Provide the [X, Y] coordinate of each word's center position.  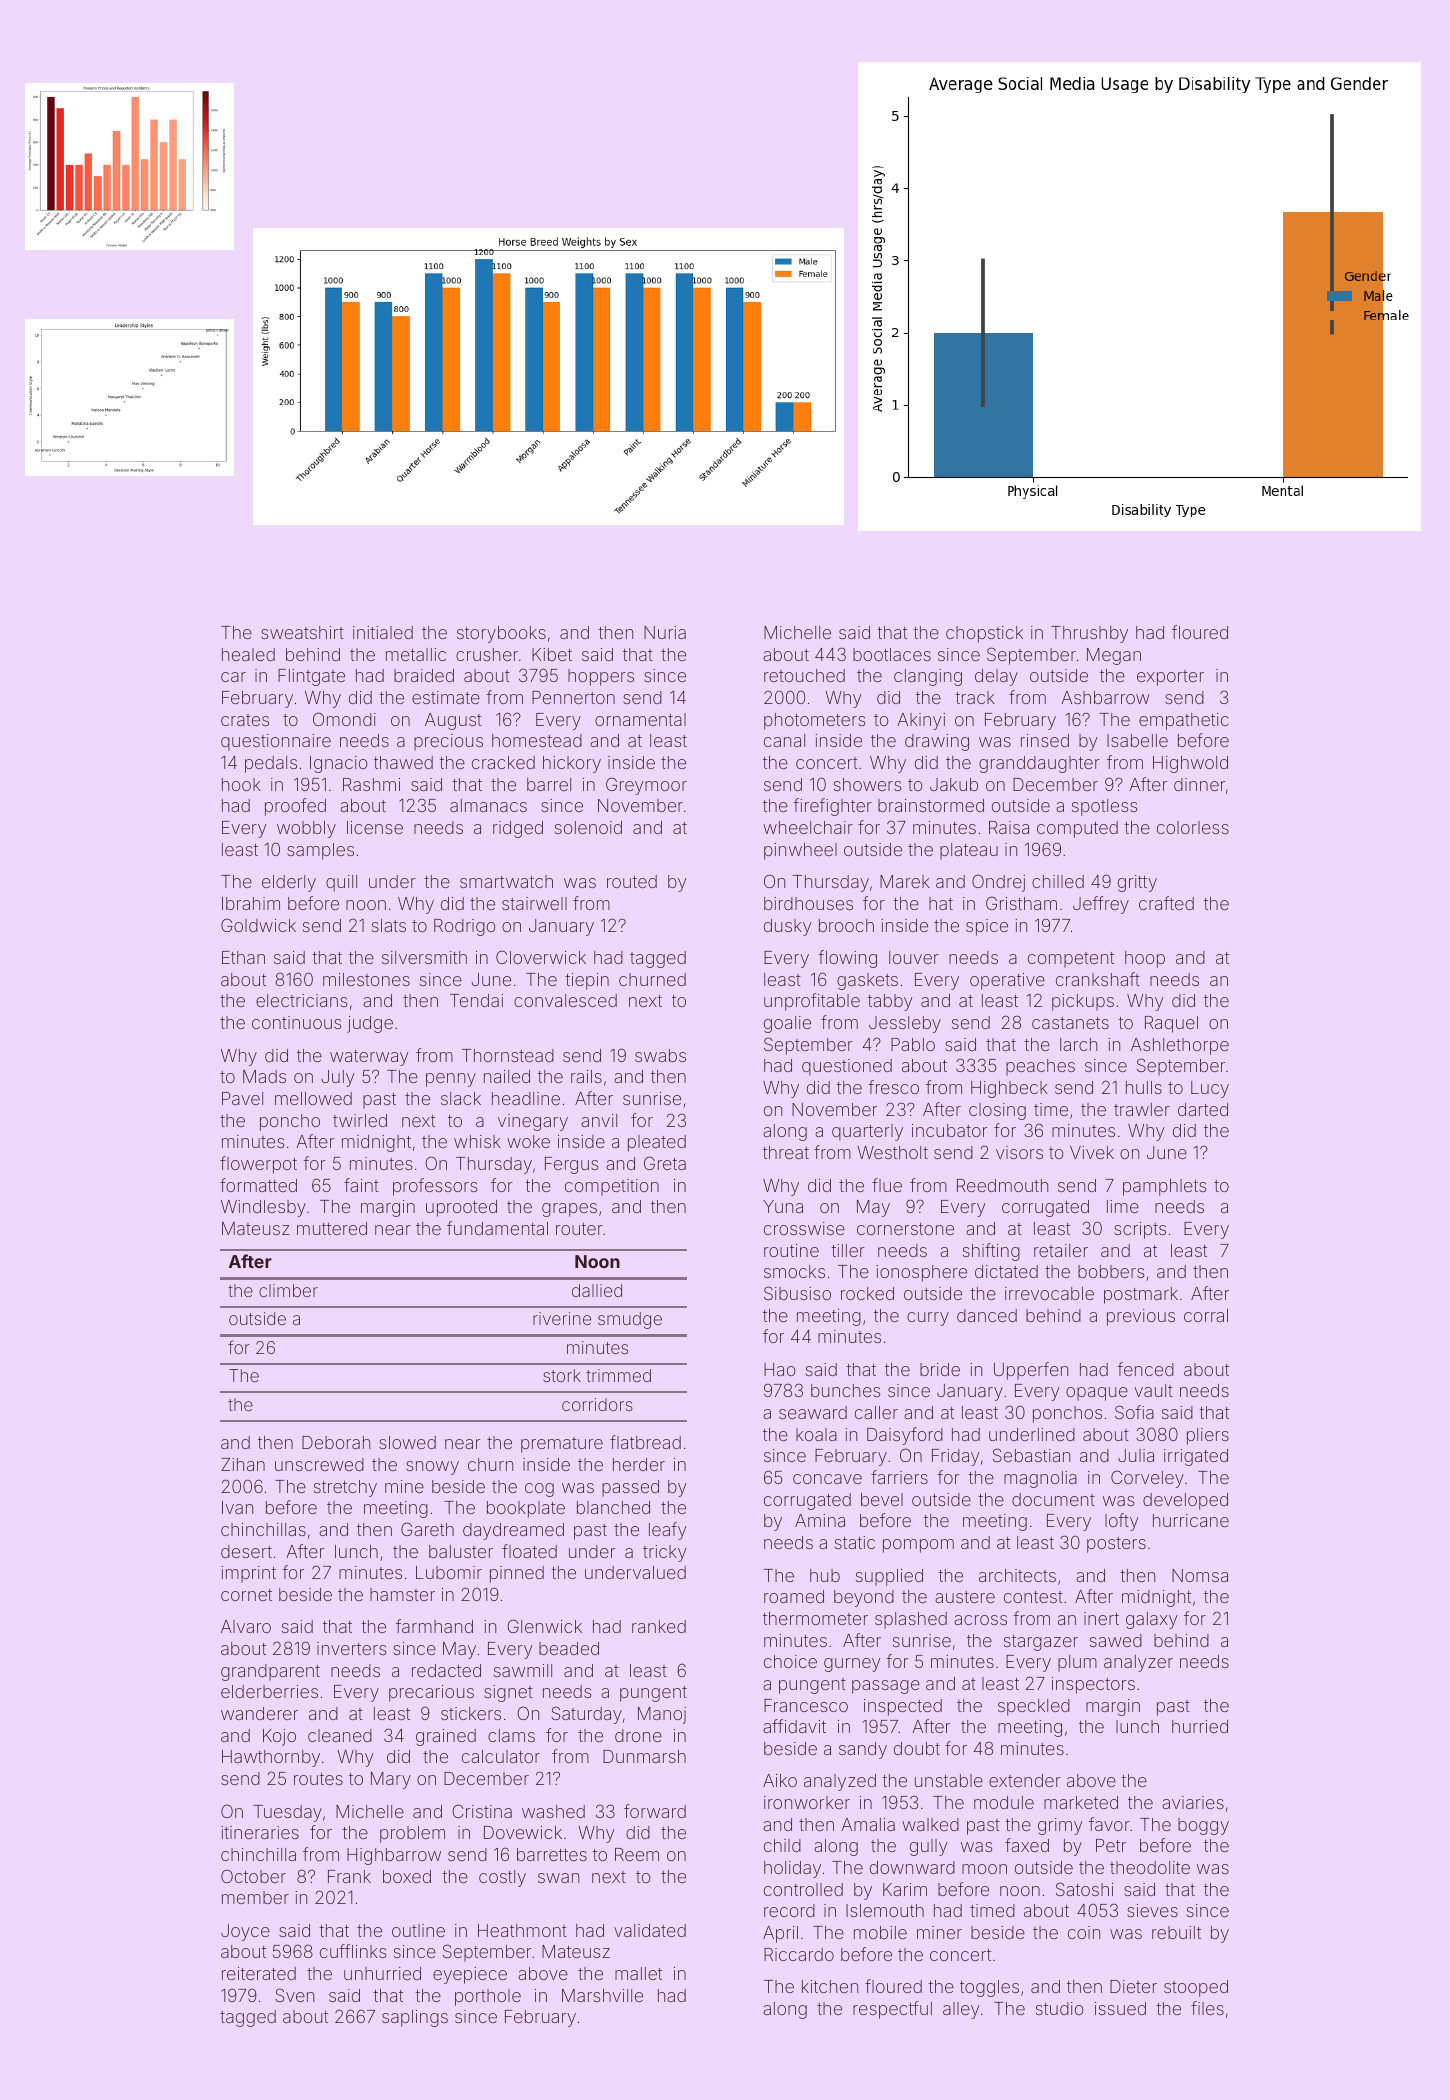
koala [816, 1434]
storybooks [501, 634]
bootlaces [892, 654]
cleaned [340, 1735]
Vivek [1092, 1152]
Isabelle [1137, 740]
